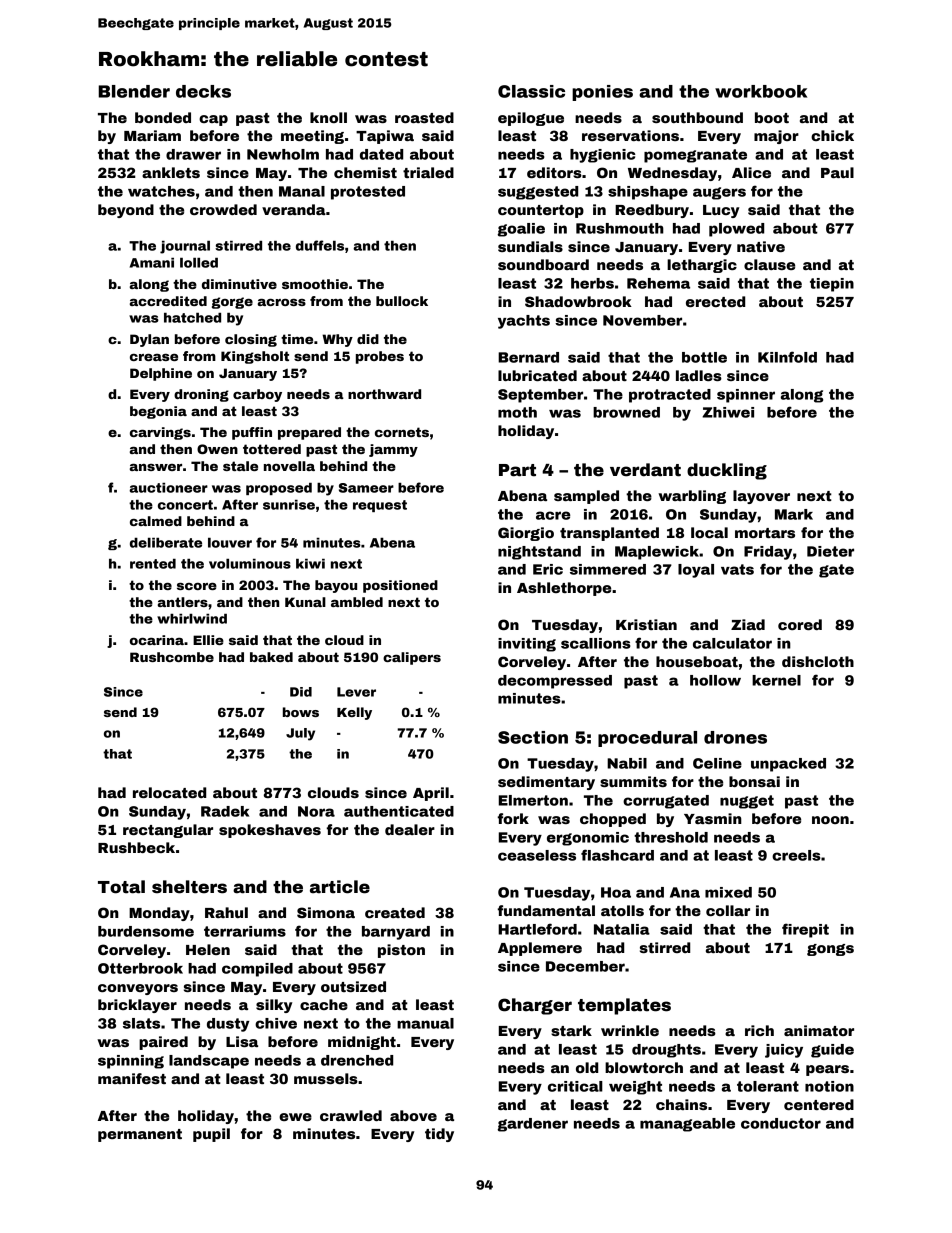 This screenshot has width=952, height=1233. Describe the element at coordinates (126, 211) in the screenshot. I see `beyond` at that location.
